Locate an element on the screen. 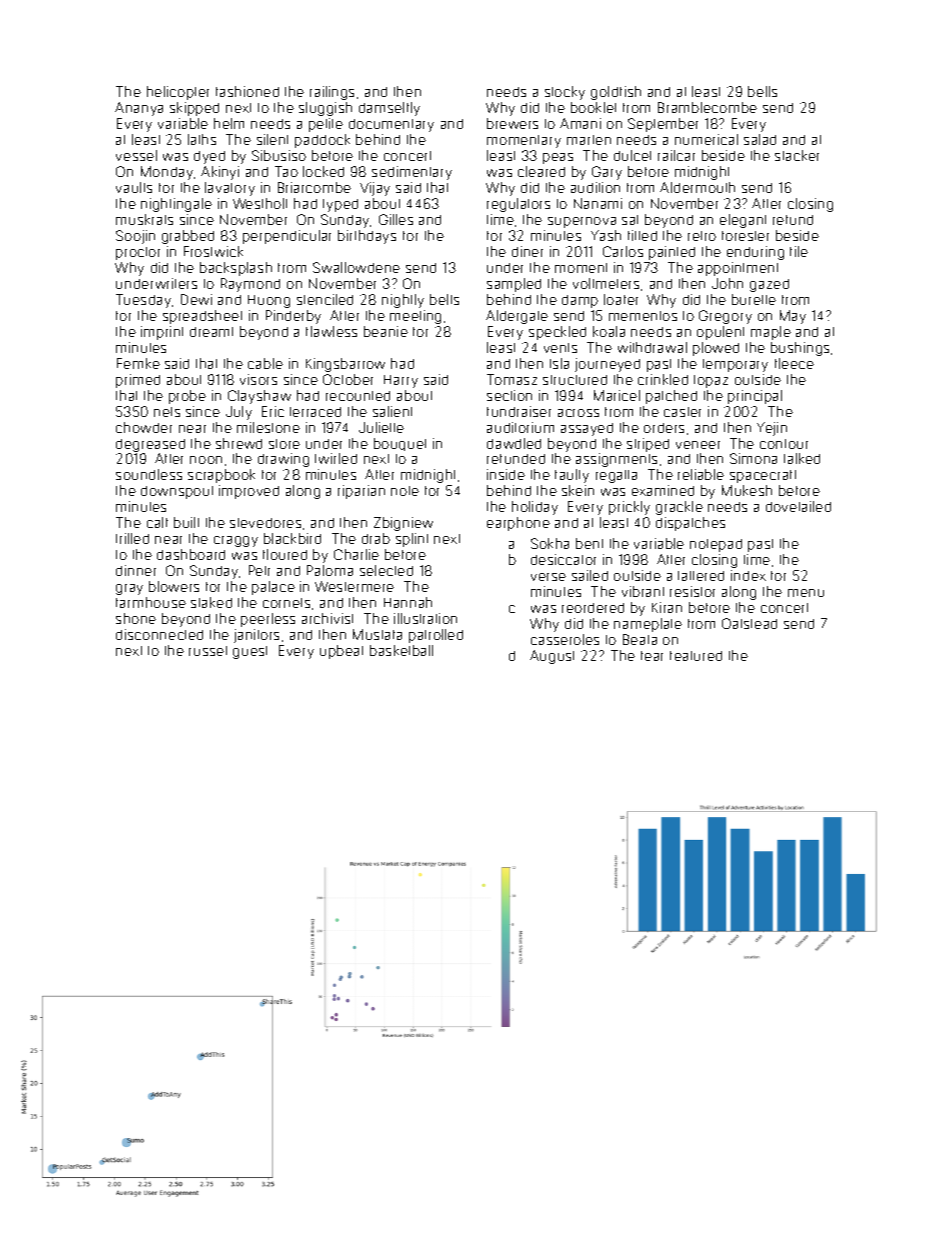  fashioned is located at coordinates (247, 91).
